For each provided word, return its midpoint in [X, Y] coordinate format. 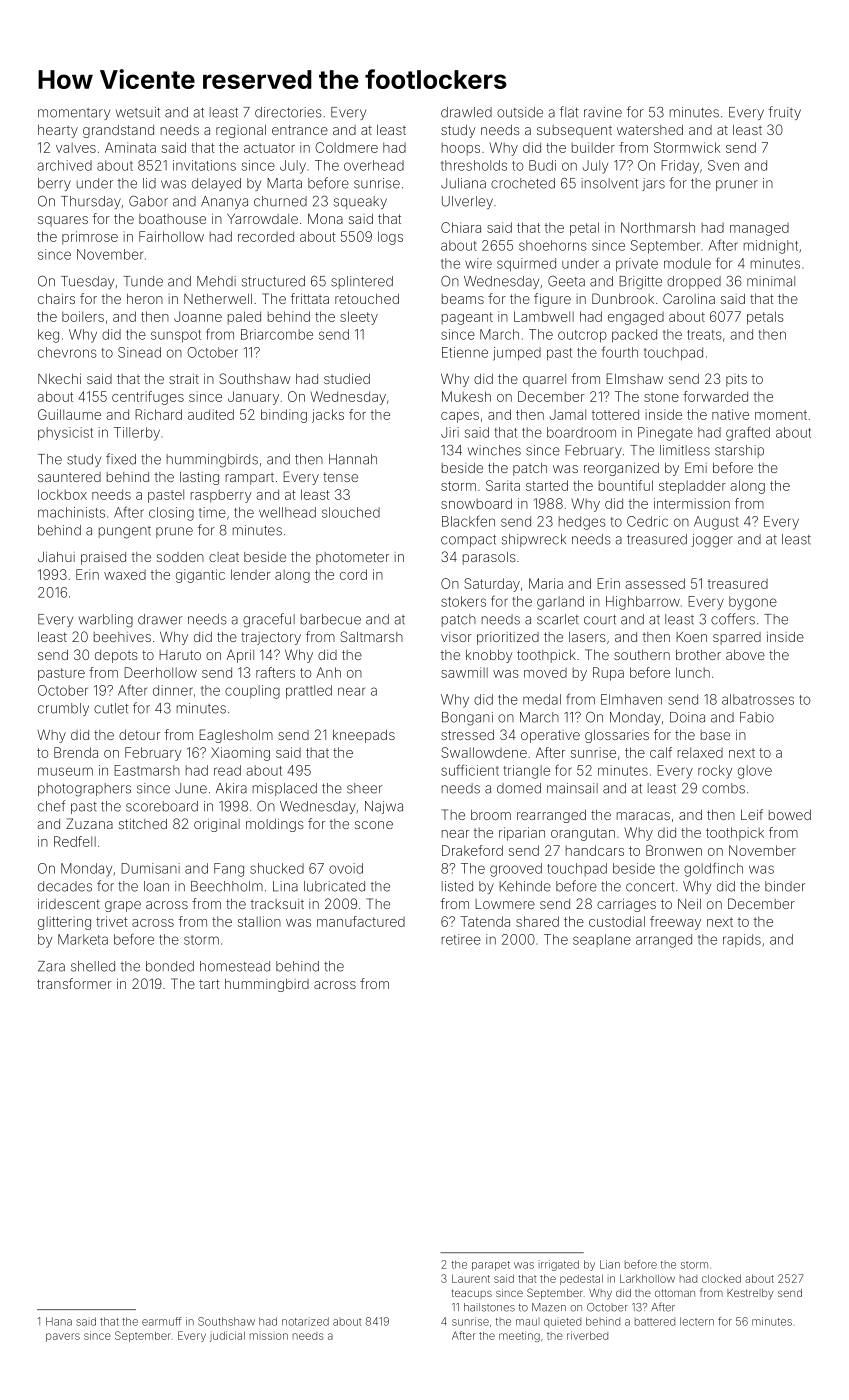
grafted [748, 434]
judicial [227, 1336]
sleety [359, 318]
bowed [790, 815]
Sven [723, 165]
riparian [522, 834]
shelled [93, 966]
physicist [65, 434]
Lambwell [544, 316]
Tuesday [87, 282]
